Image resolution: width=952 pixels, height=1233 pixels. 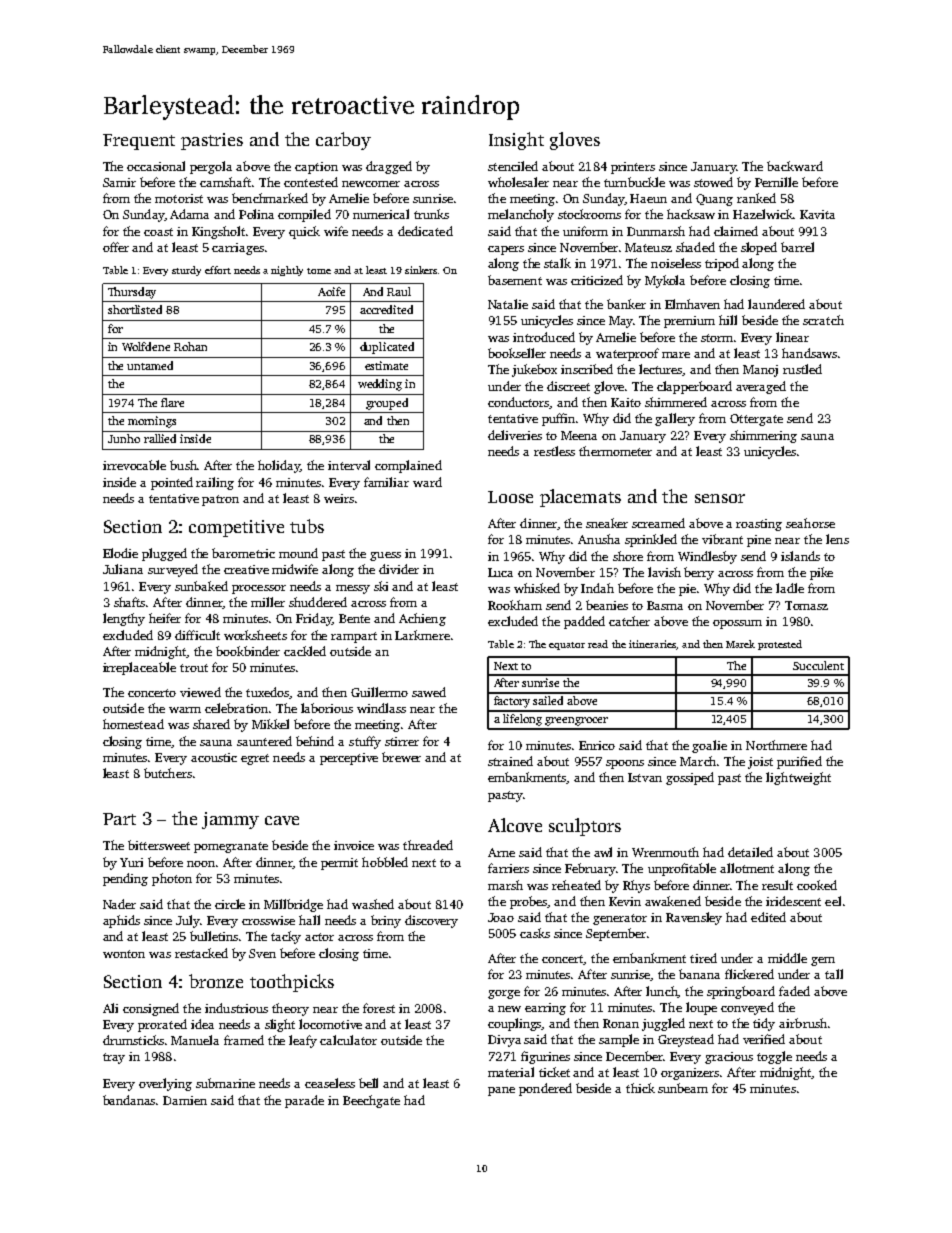 What do you see at coordinates (817, 214) in the screenshot?
I see `Kavita` at bounding box center [817, 214].
